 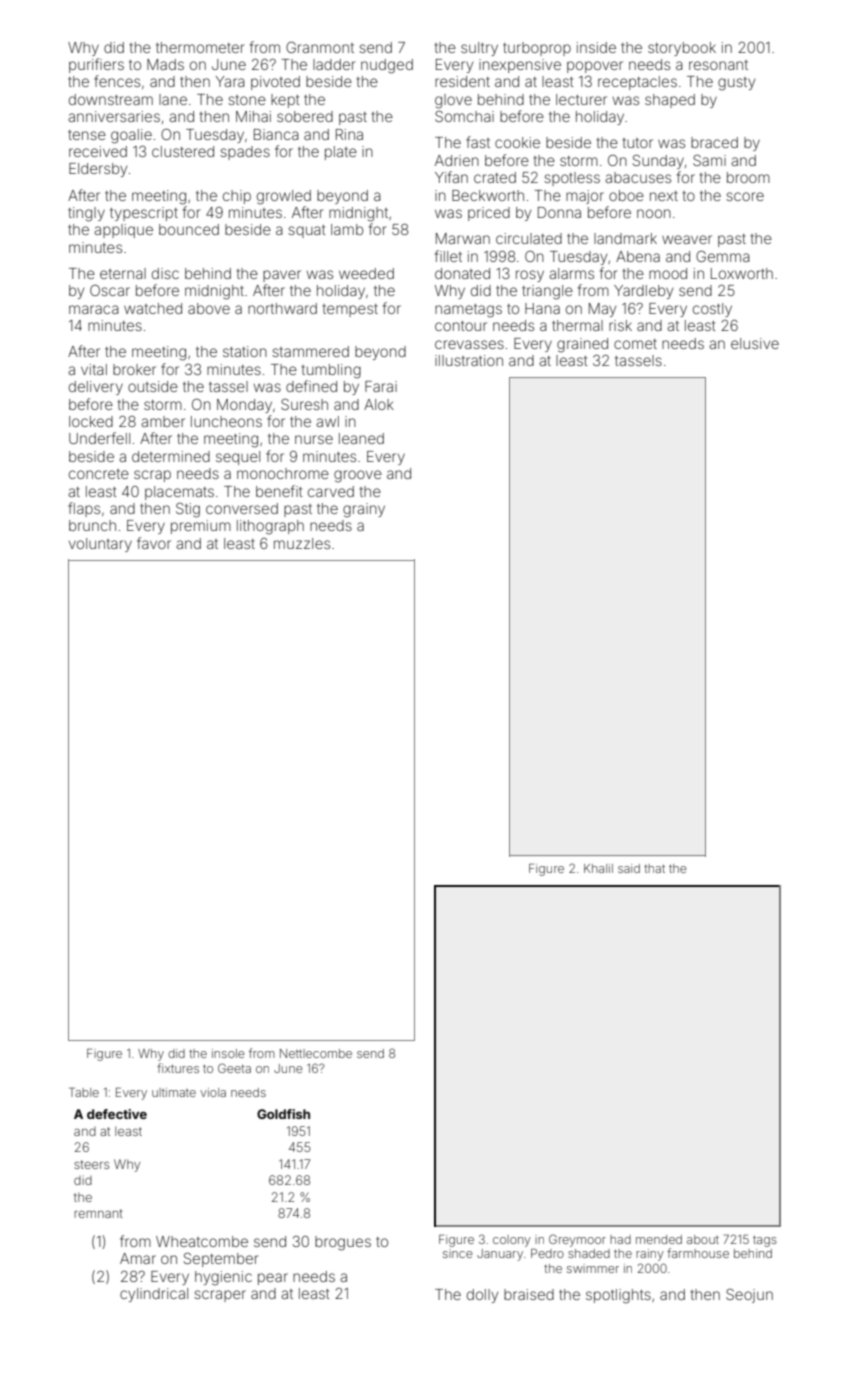 I want to click on Oscar, so click(x=110, y=290).
